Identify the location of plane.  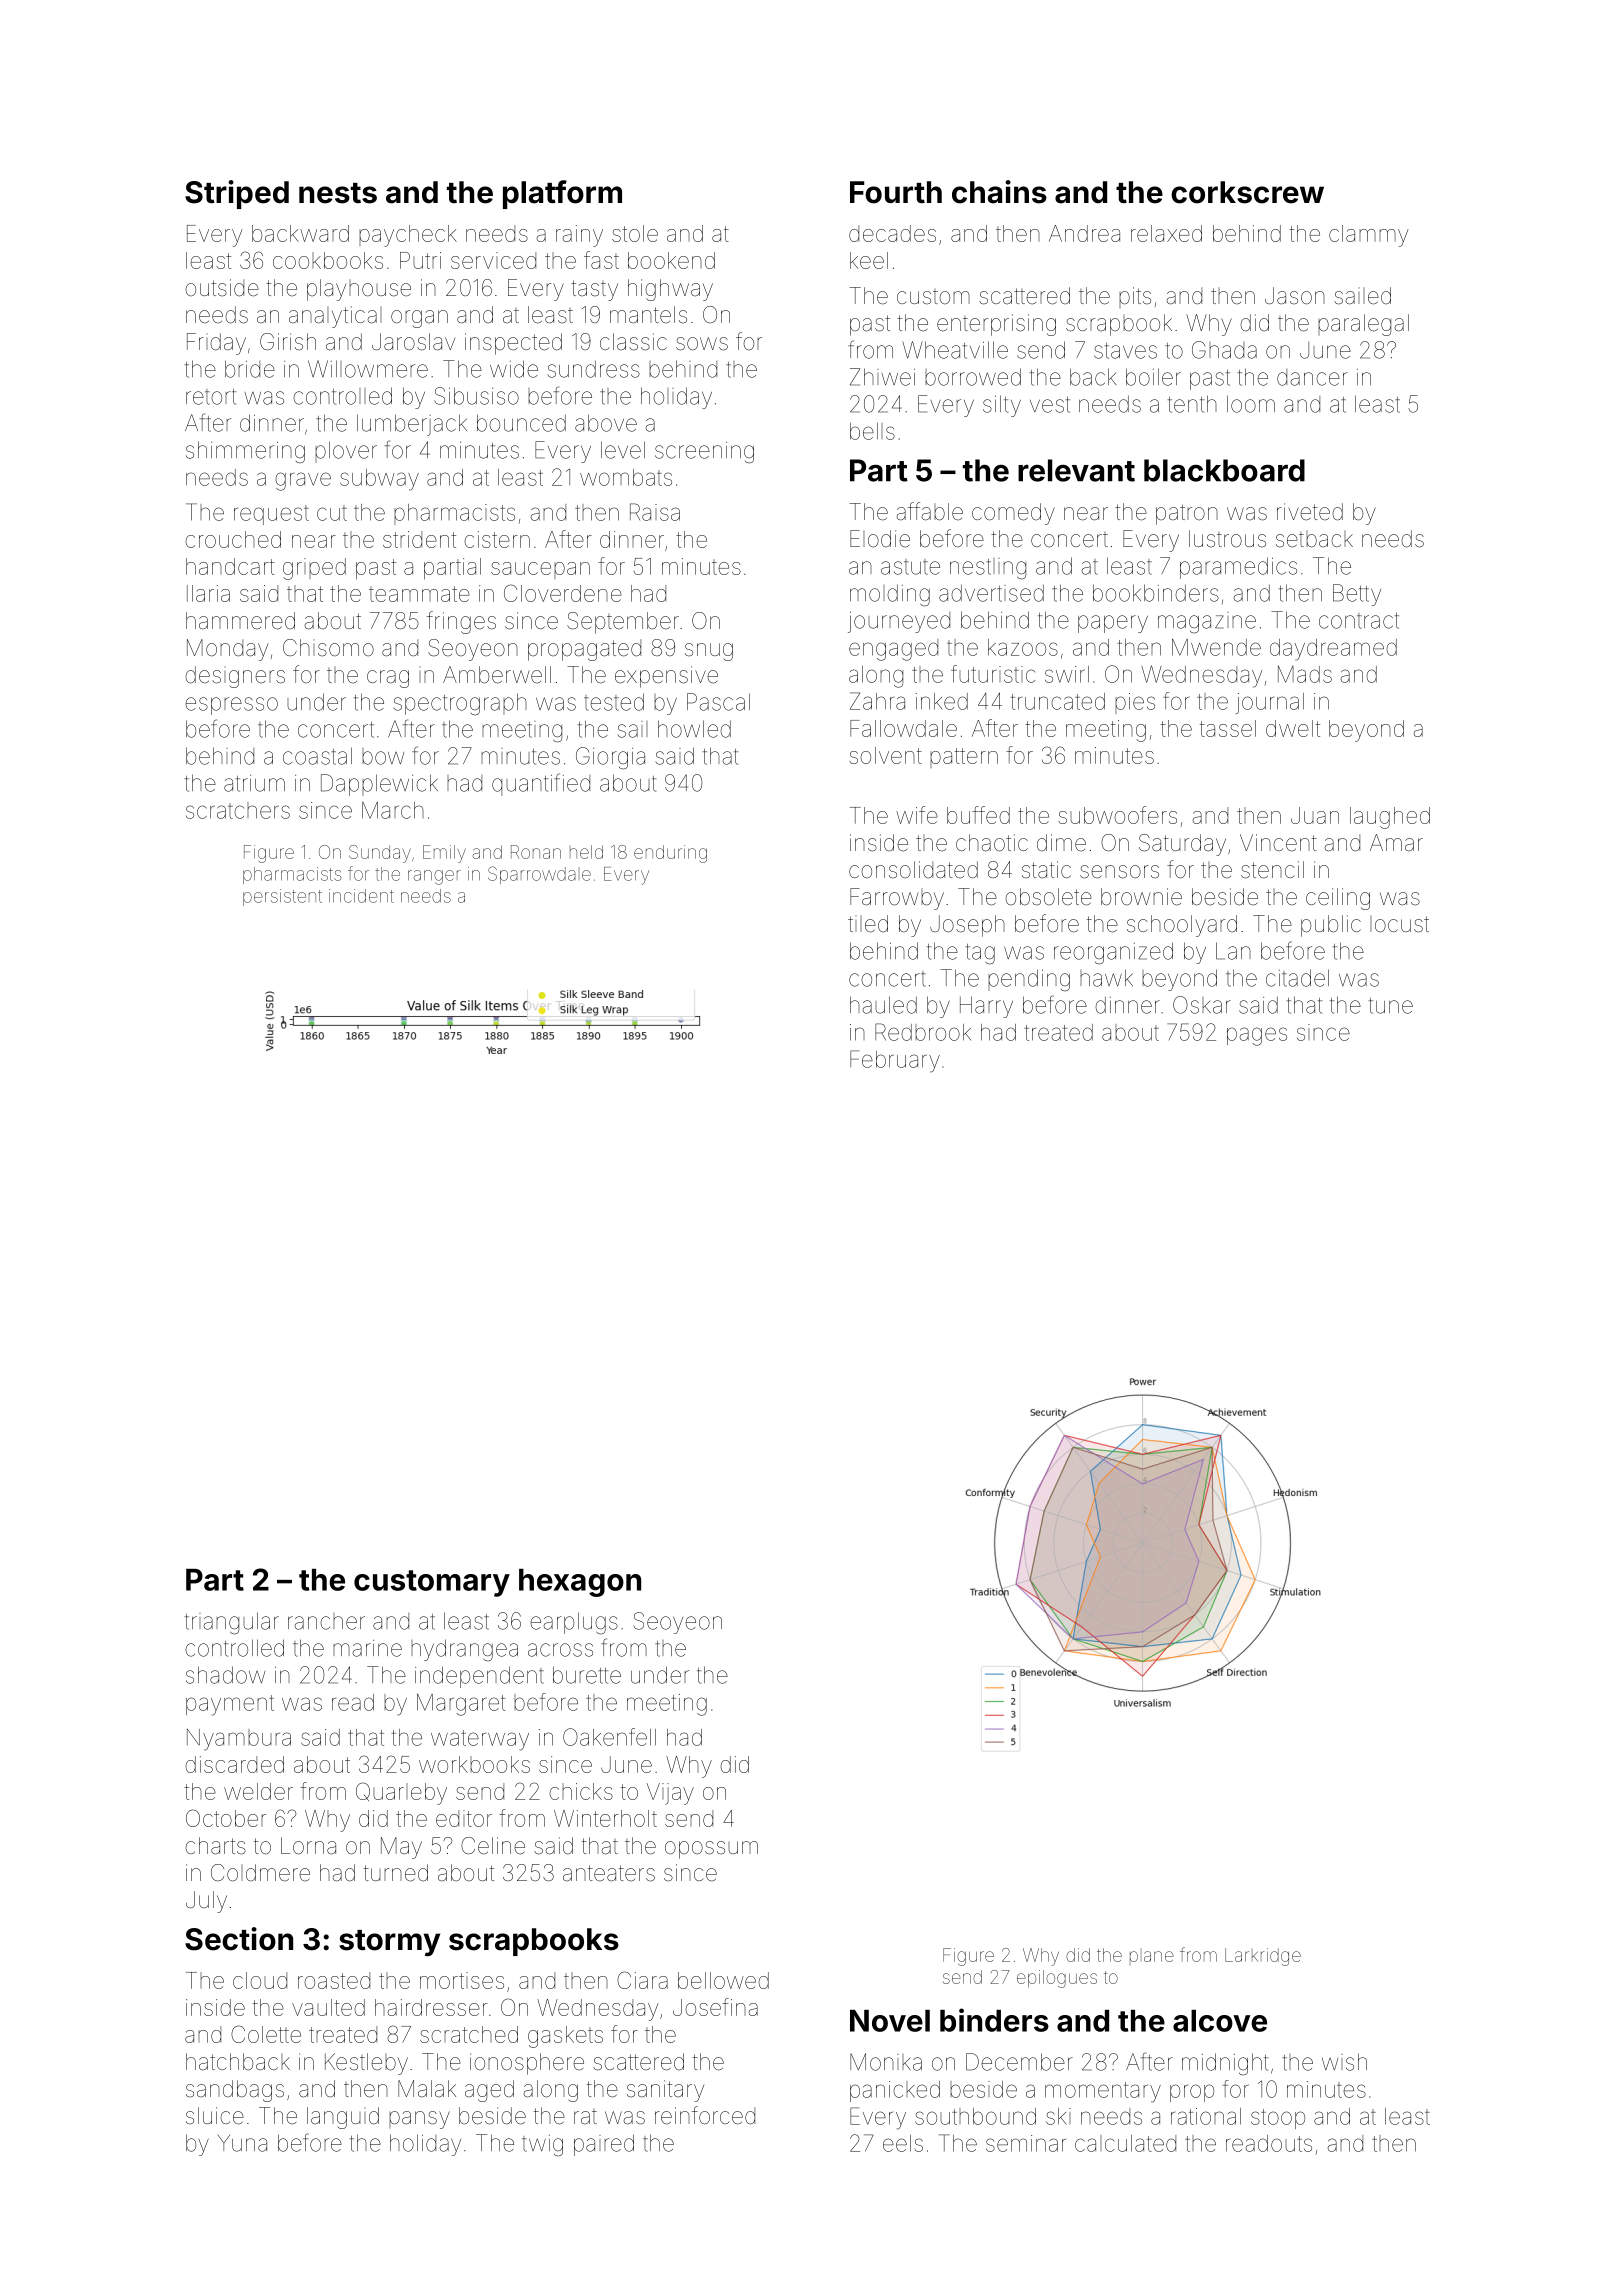
(1152, 1956).
